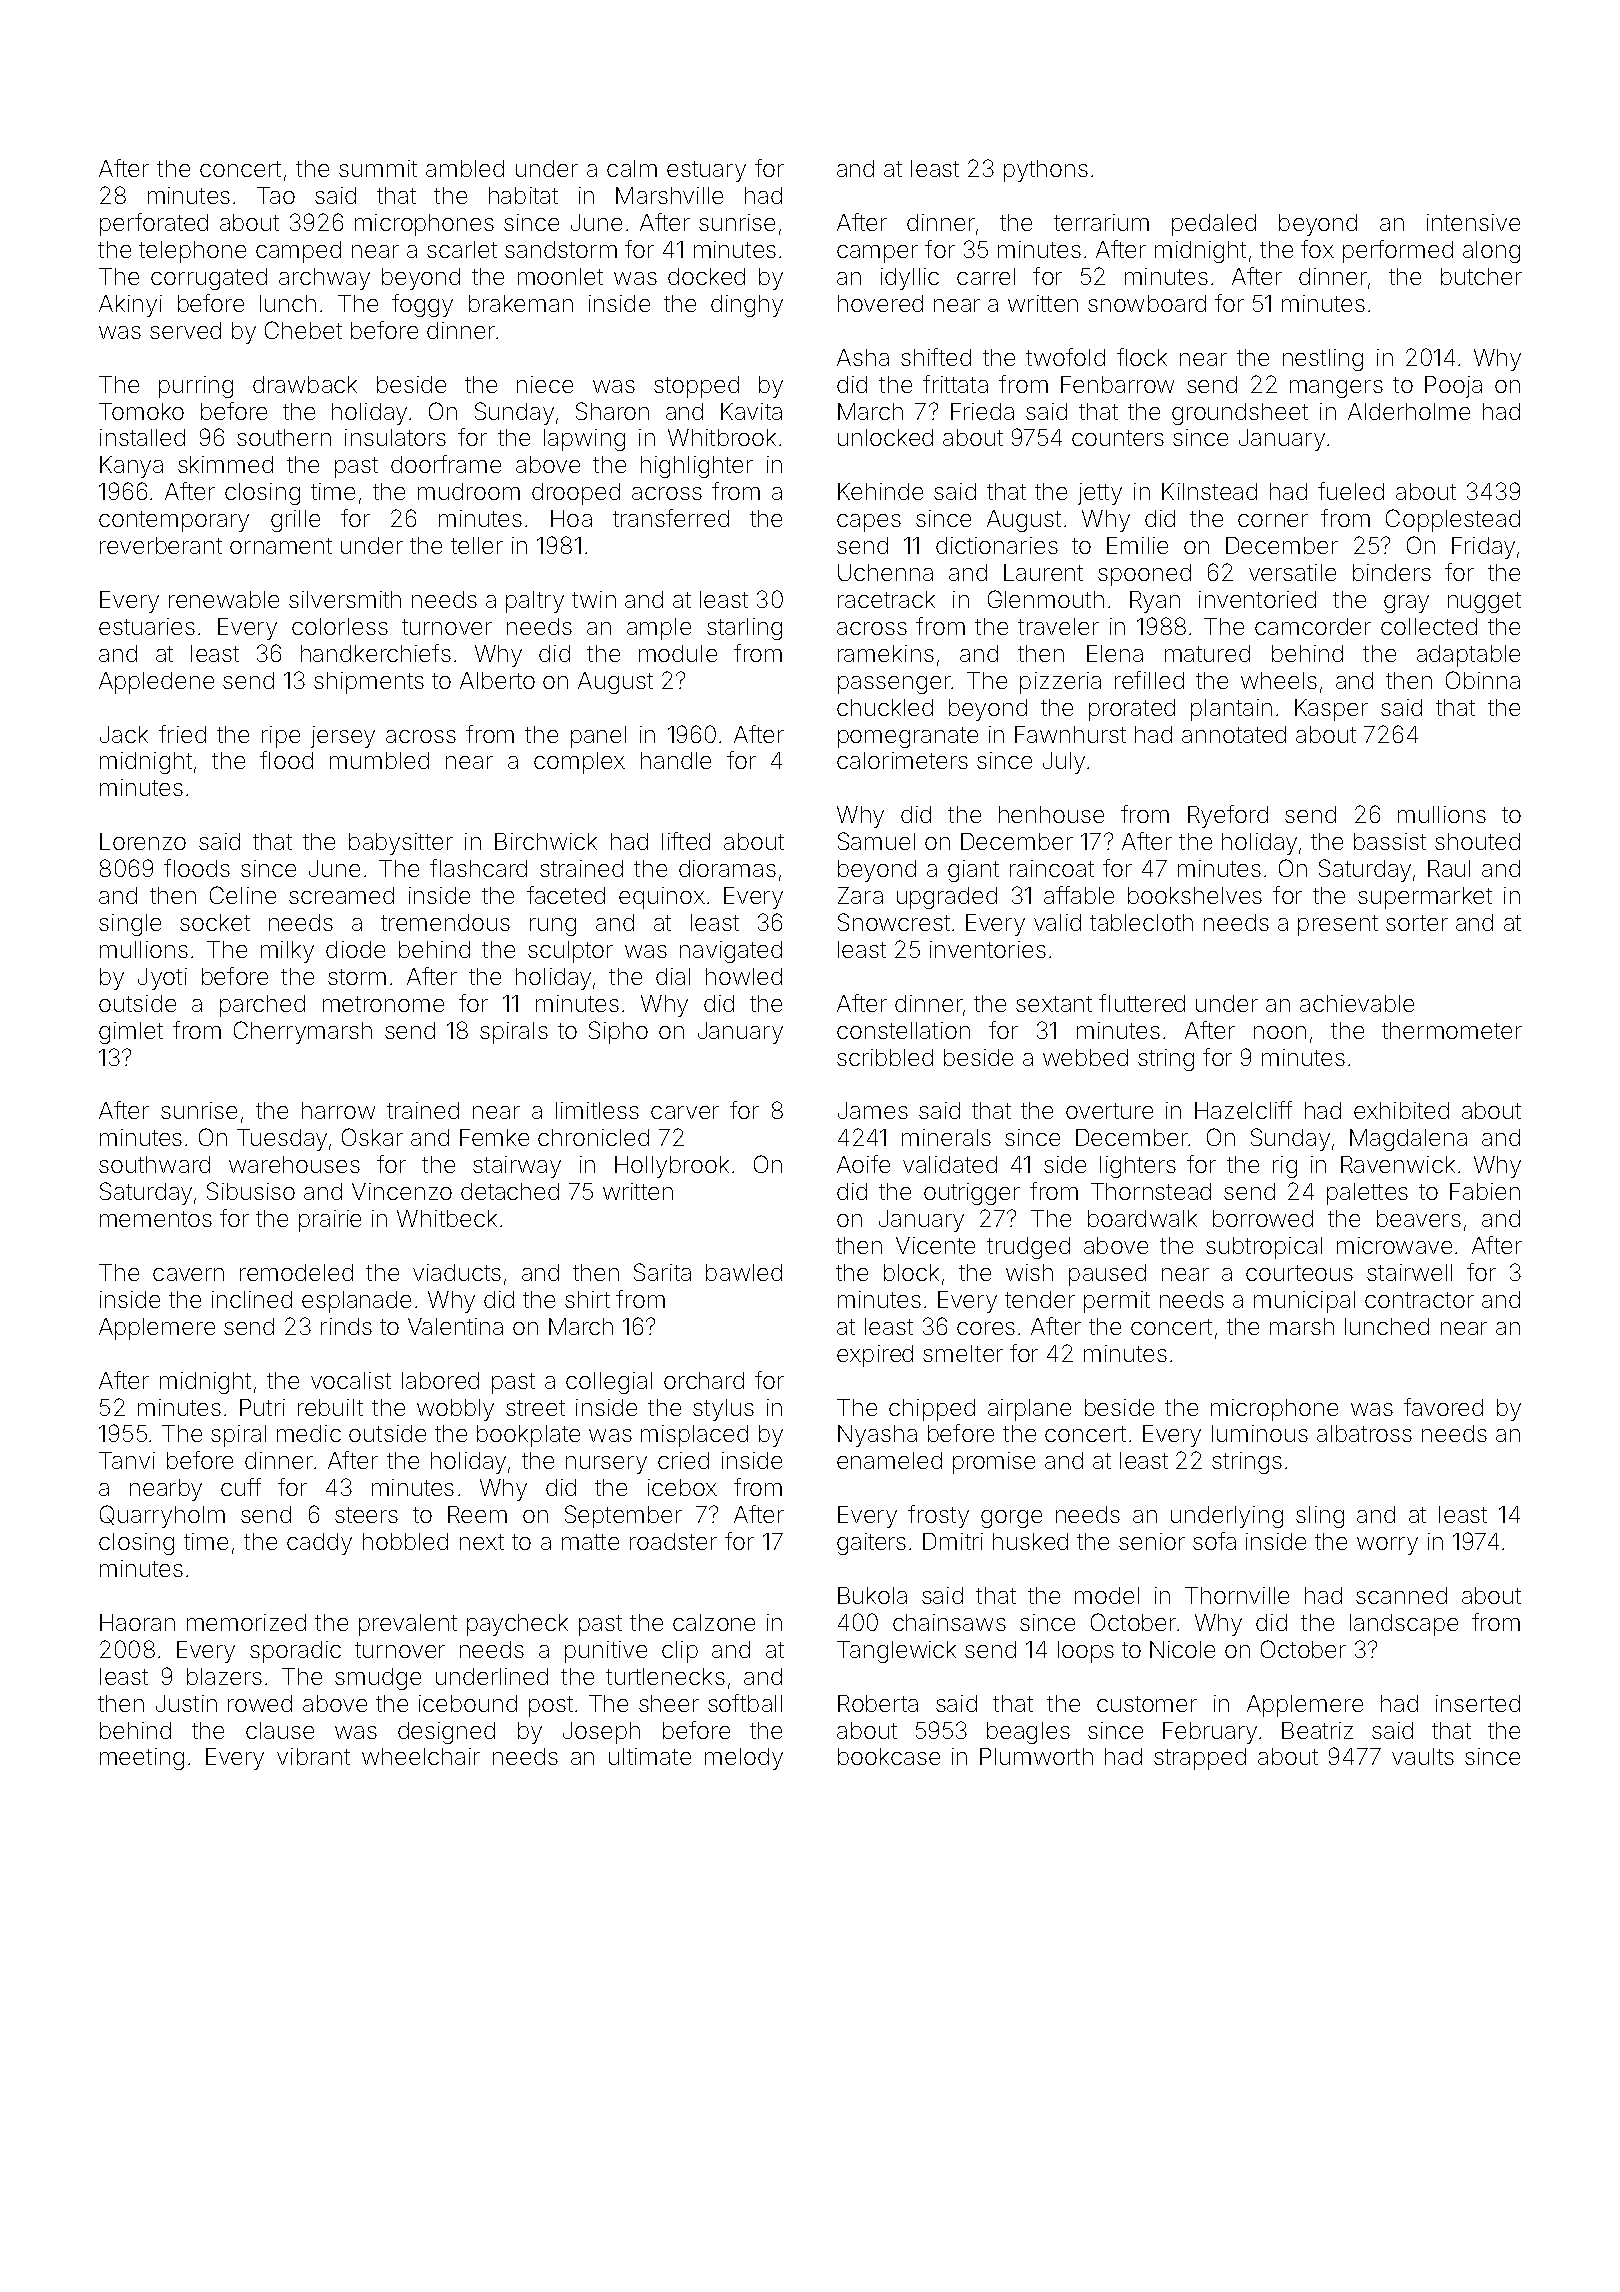  I want to click on shouted, so click(1477, 841).
